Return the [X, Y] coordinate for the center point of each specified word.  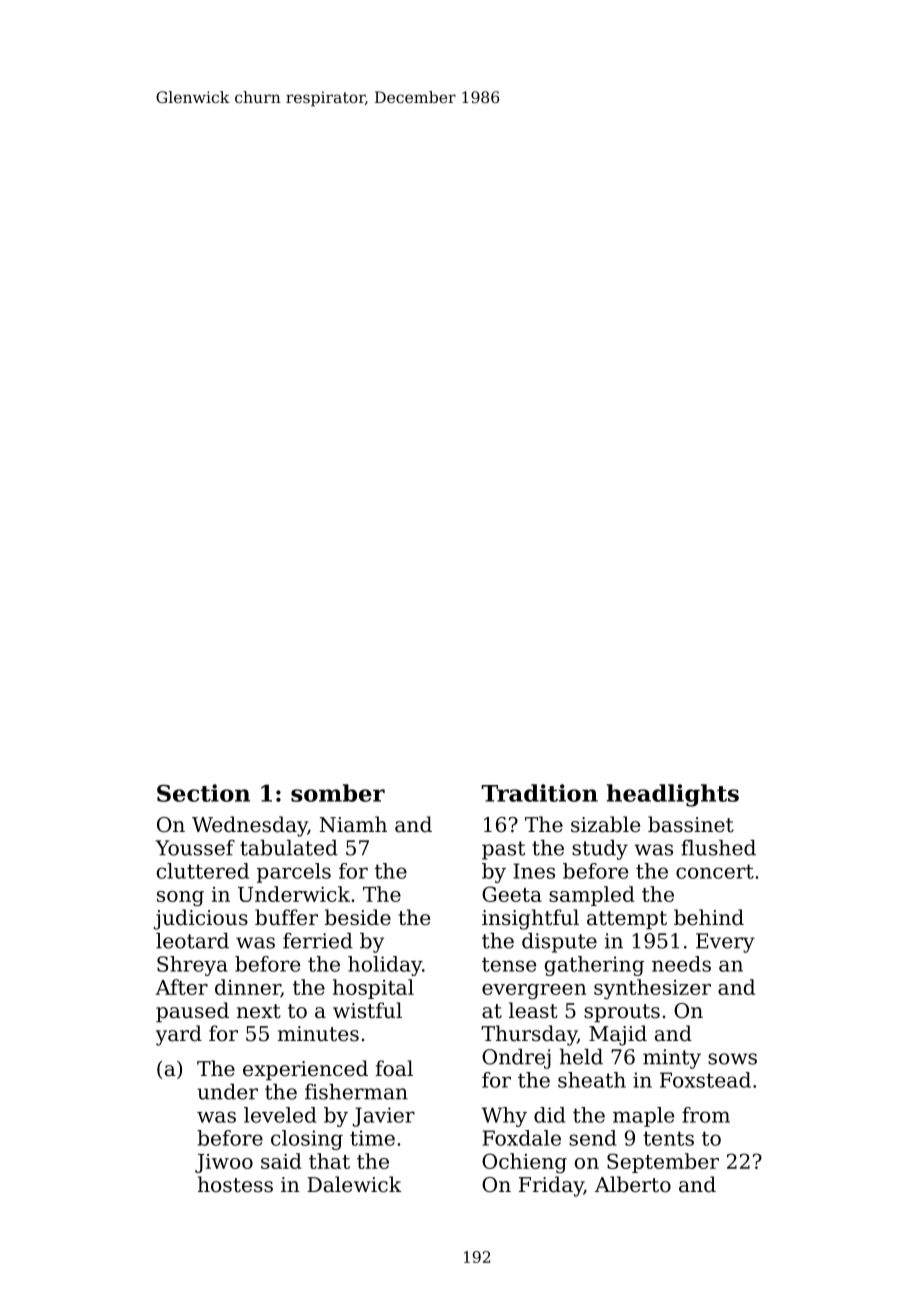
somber [338, 793]
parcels [294, 873]
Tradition [540, 793]
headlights [673, 795]
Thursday [529, 1035]
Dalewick [354, 1184]
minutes [318, 1034]
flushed [718, 848]
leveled [280, 1115]
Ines [534, 871]
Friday [551, 1186]
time [372, 1138]
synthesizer [652, 989]
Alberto [633, 1184]
